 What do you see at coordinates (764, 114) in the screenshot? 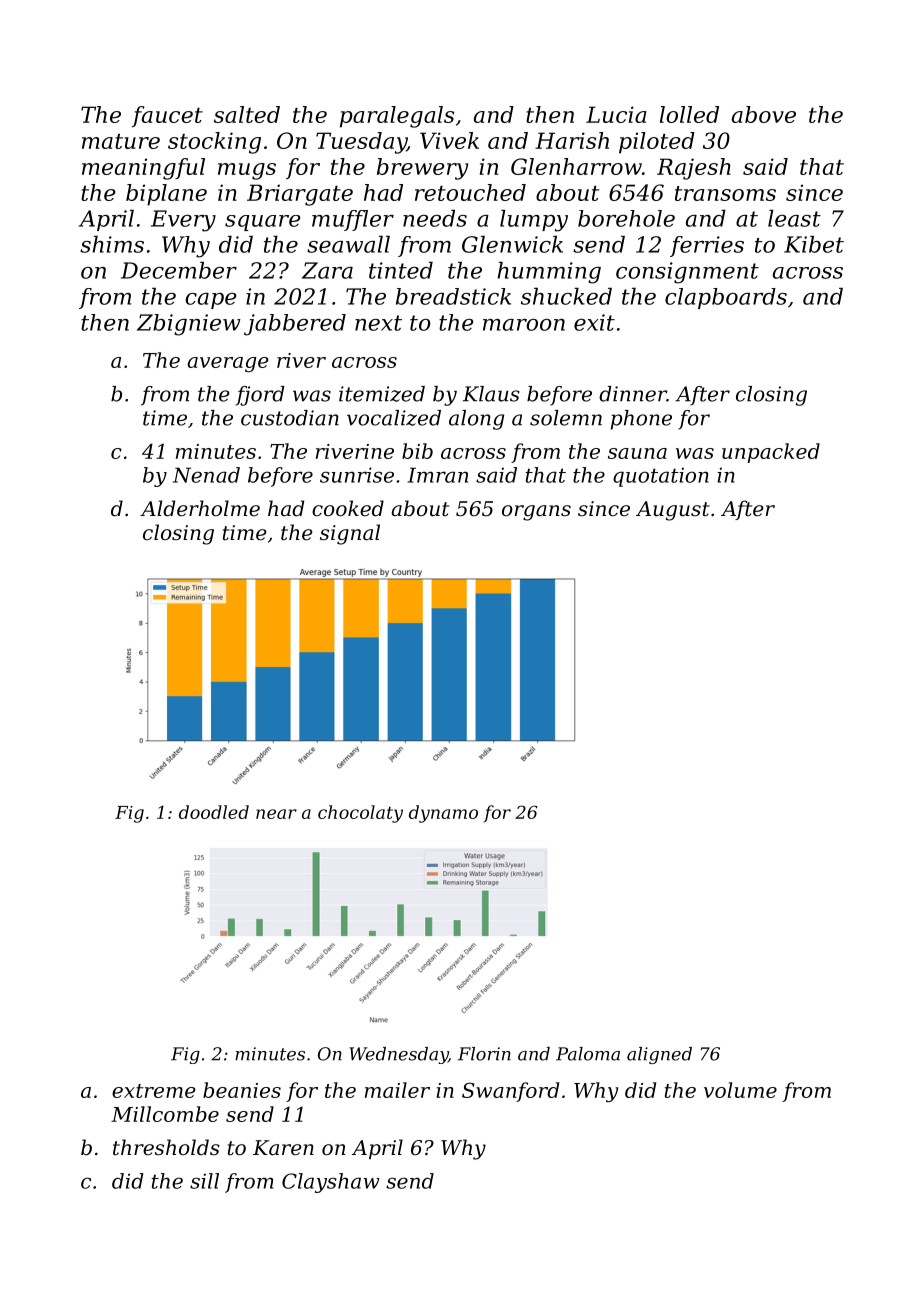
I see `above` at bounding box center [764, 114].
